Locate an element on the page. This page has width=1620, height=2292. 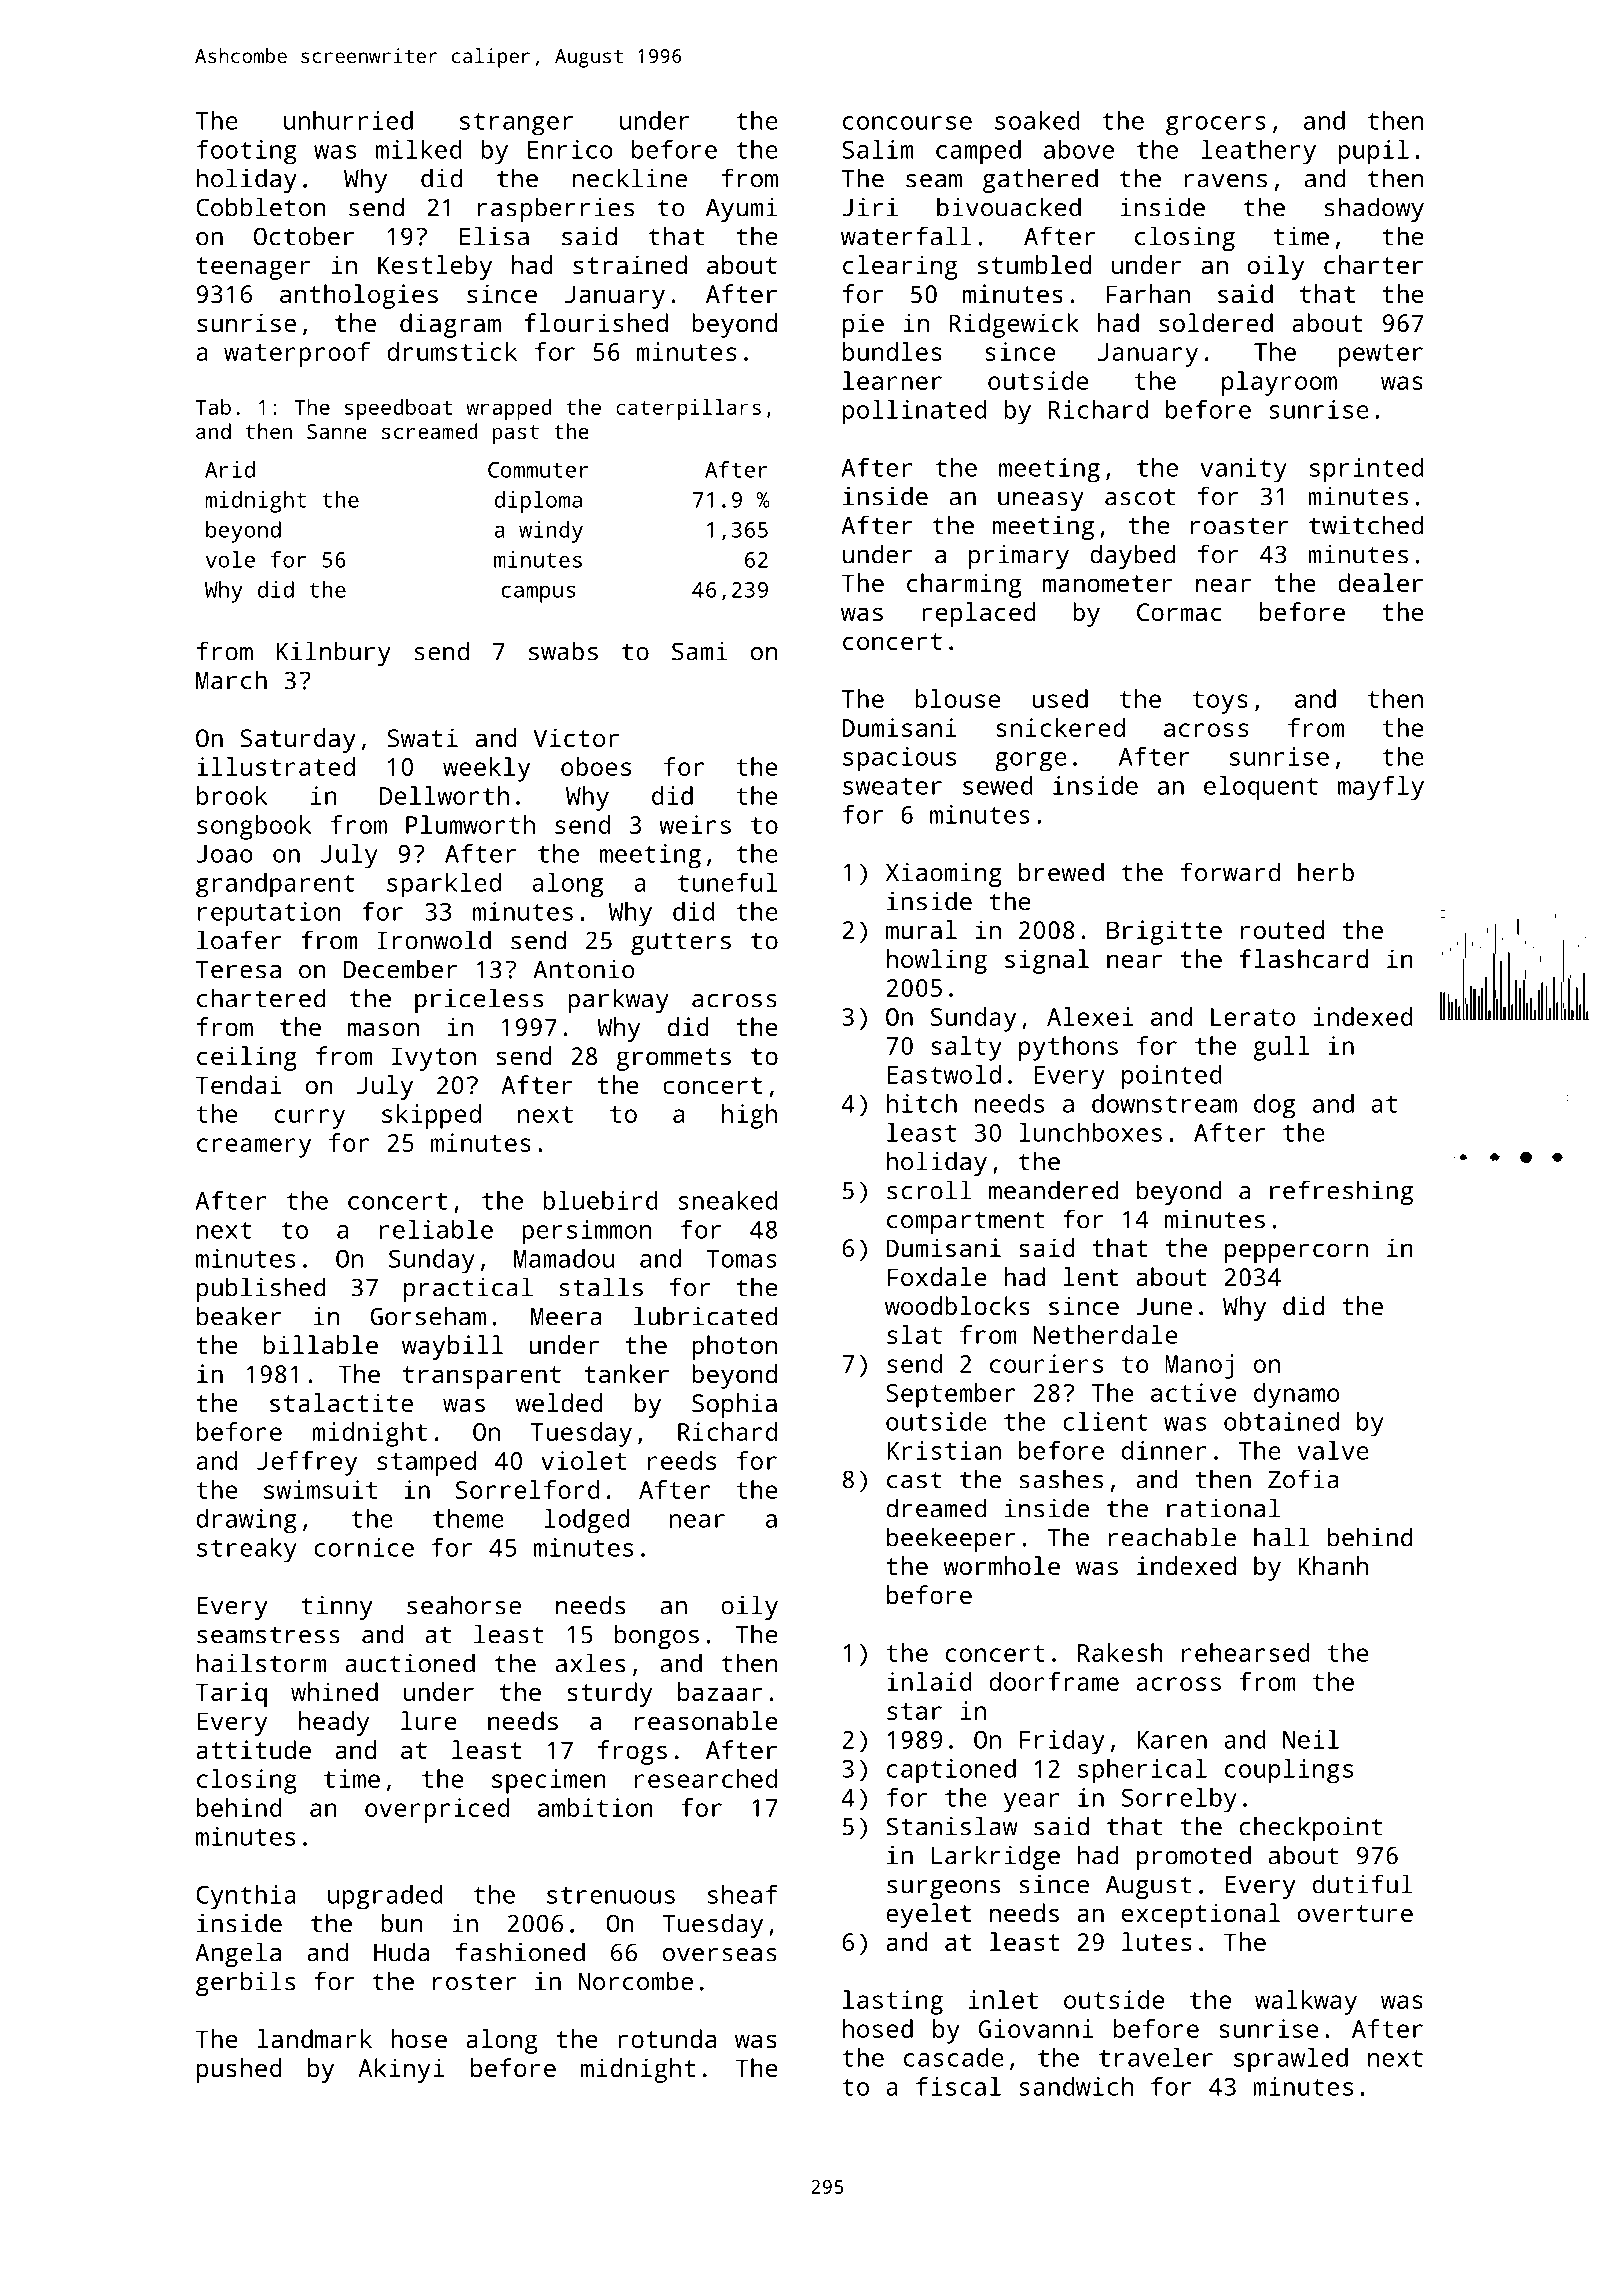
Sophia is located at coordinates (734, 1405).
